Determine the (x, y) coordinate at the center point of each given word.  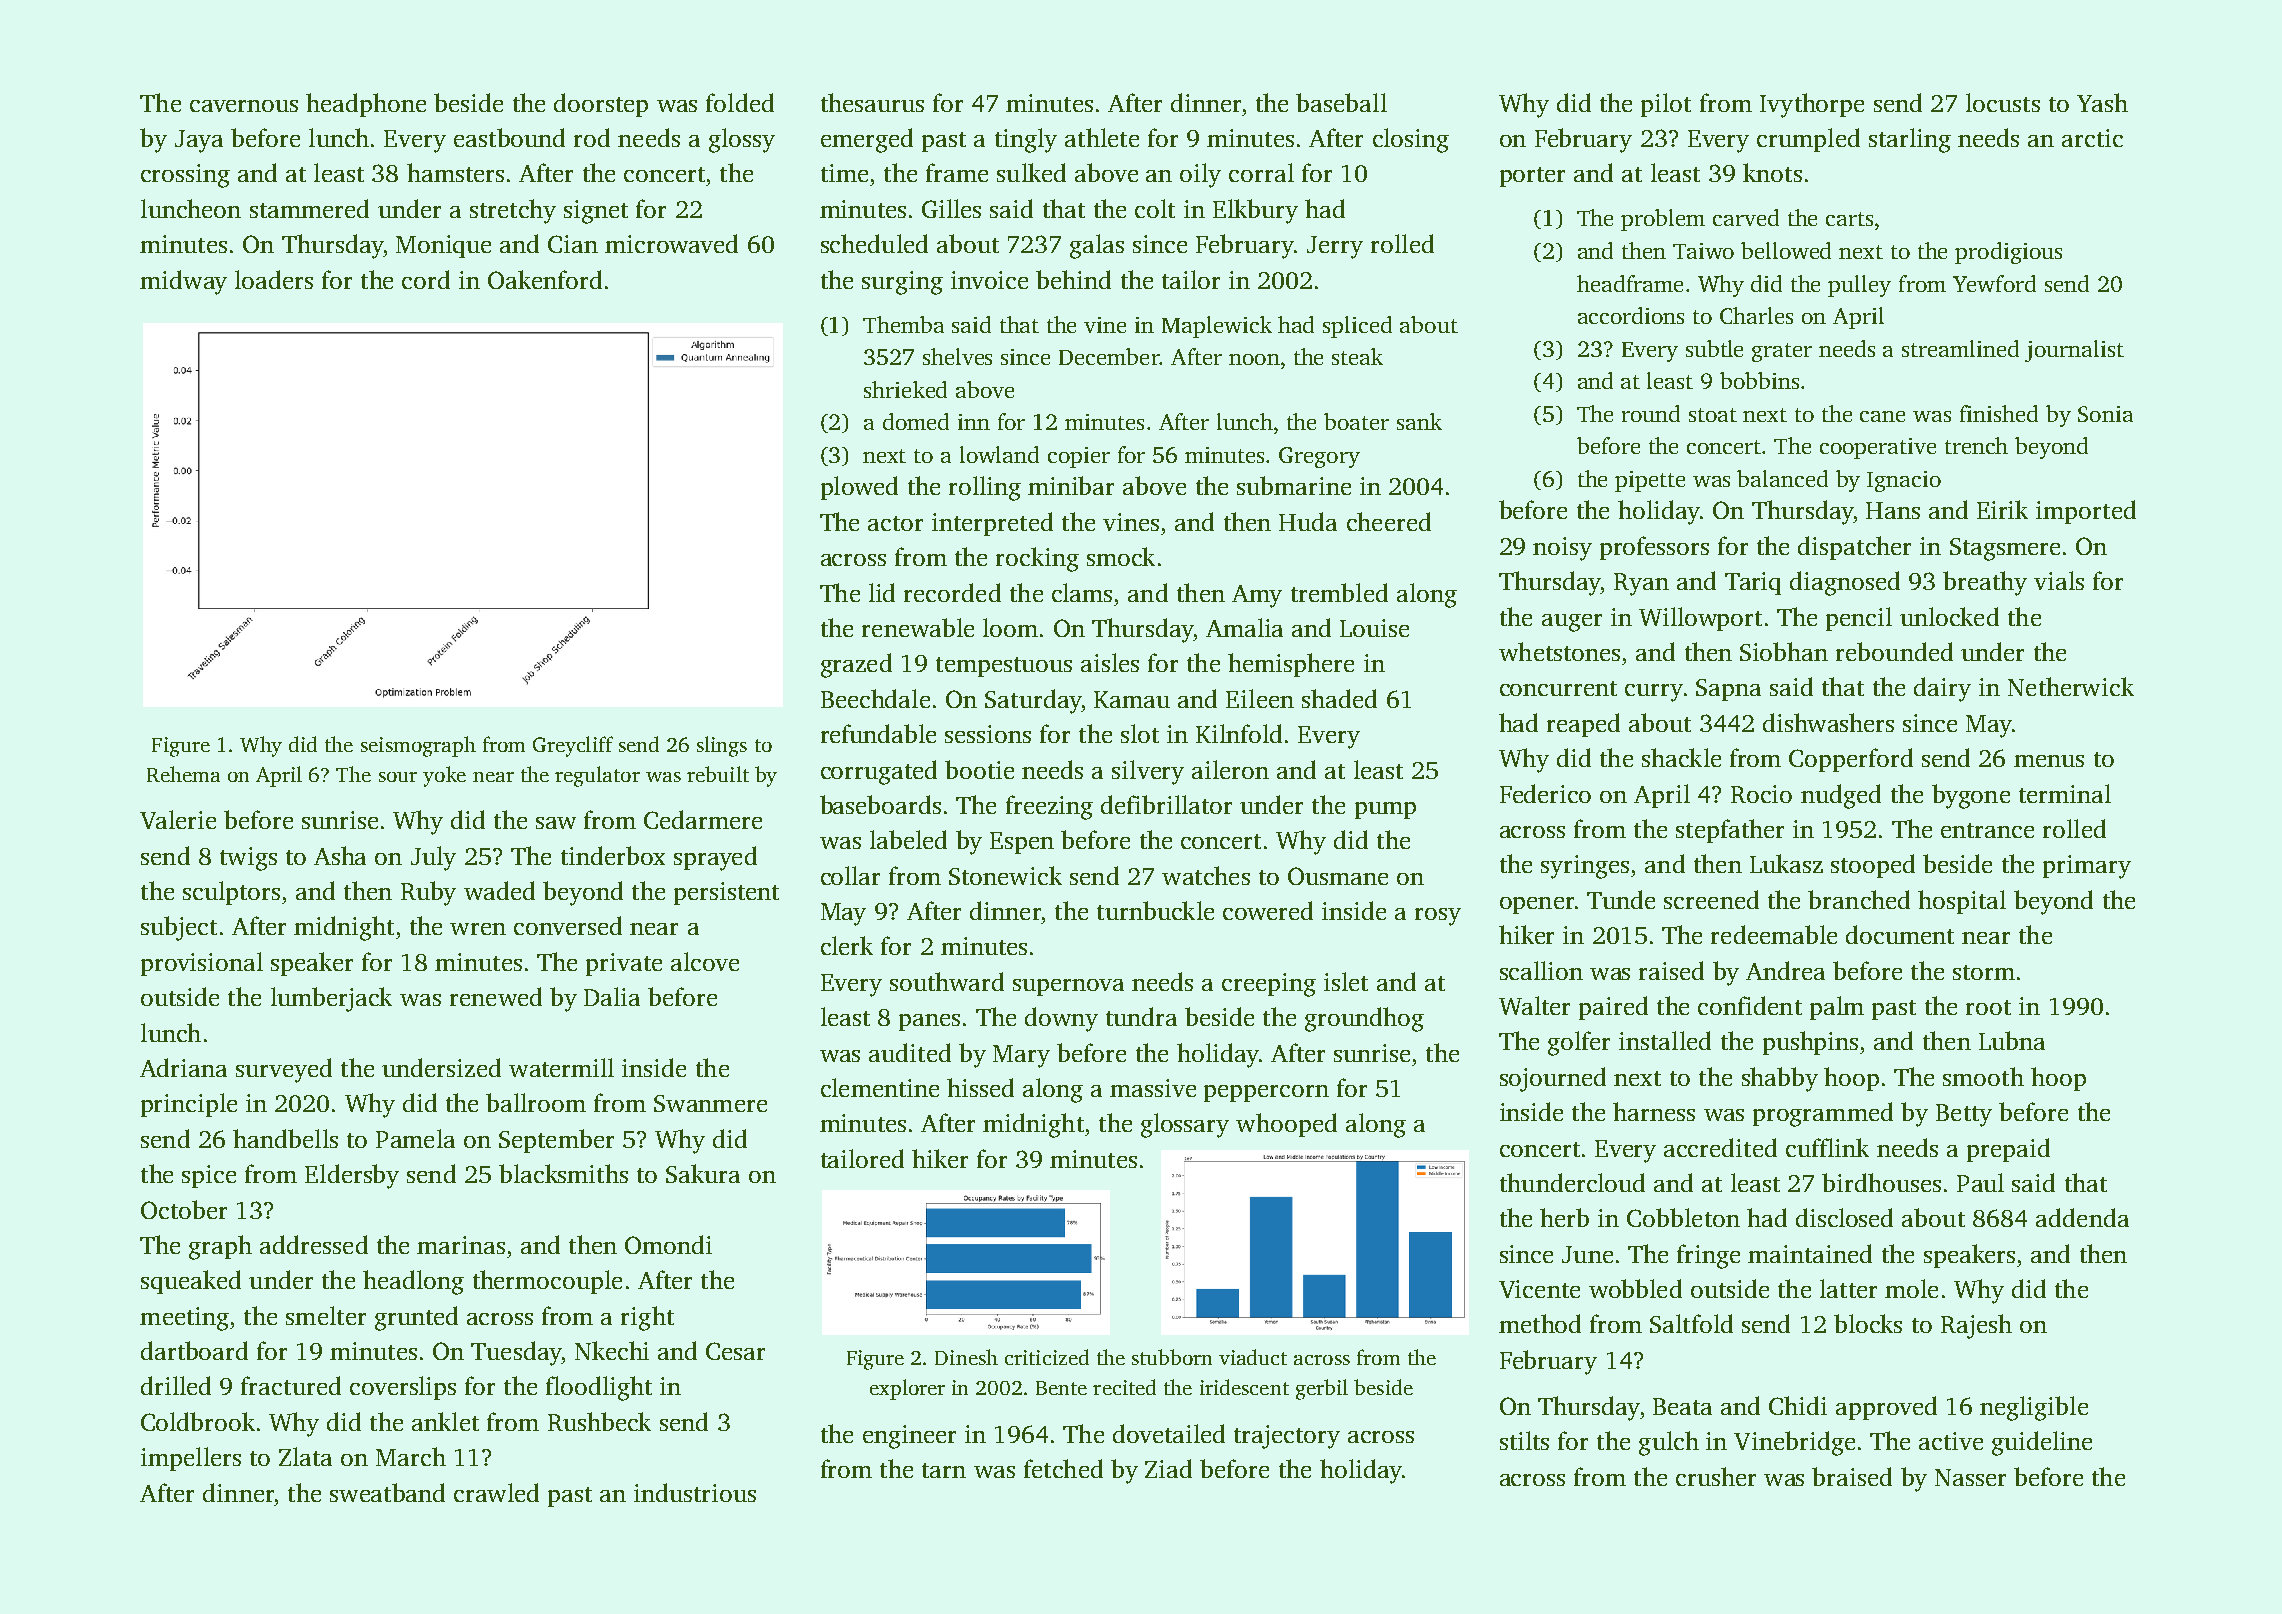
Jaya (199, 141)
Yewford (1994, 283)
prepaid (2008, 1150)
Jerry (1335, 247)
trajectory (1287, 1437)
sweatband (387, 1492)
